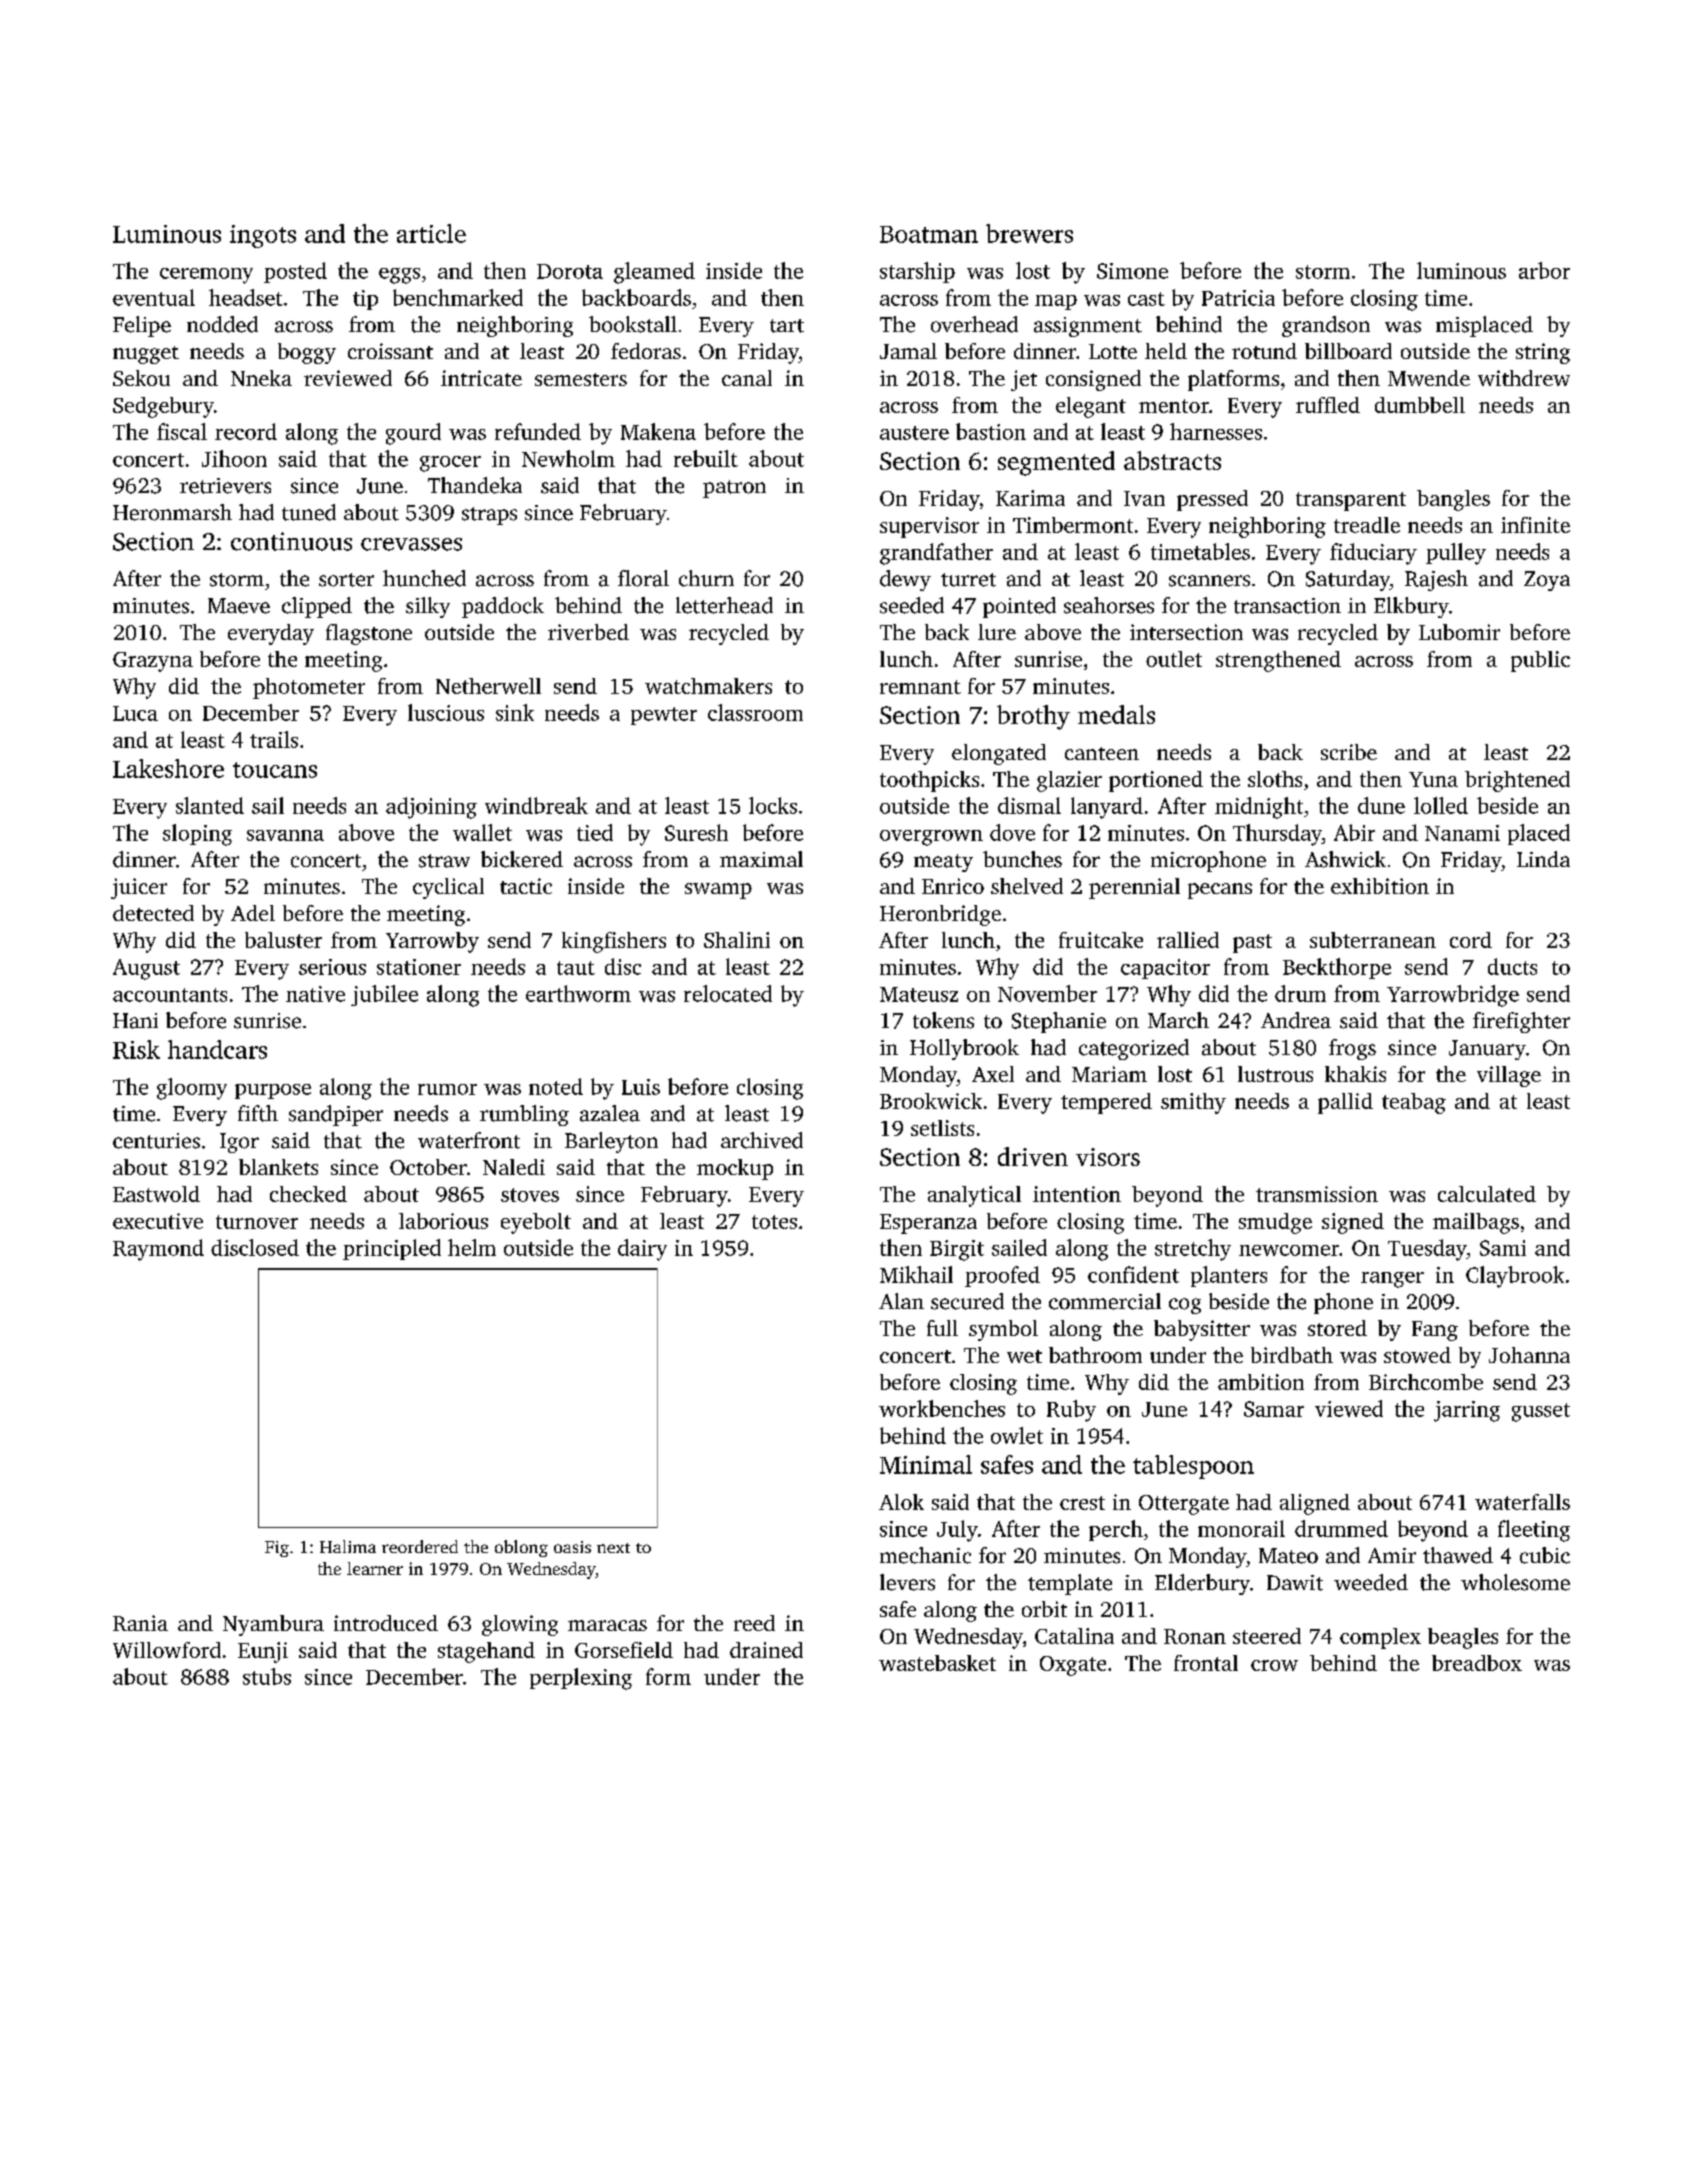 Image resolution: width=1683 pixels, height=2178 pixels. What do you see at coordinates (773, 805) in the image?
I see `locks` at bounding box center [773, 805].
